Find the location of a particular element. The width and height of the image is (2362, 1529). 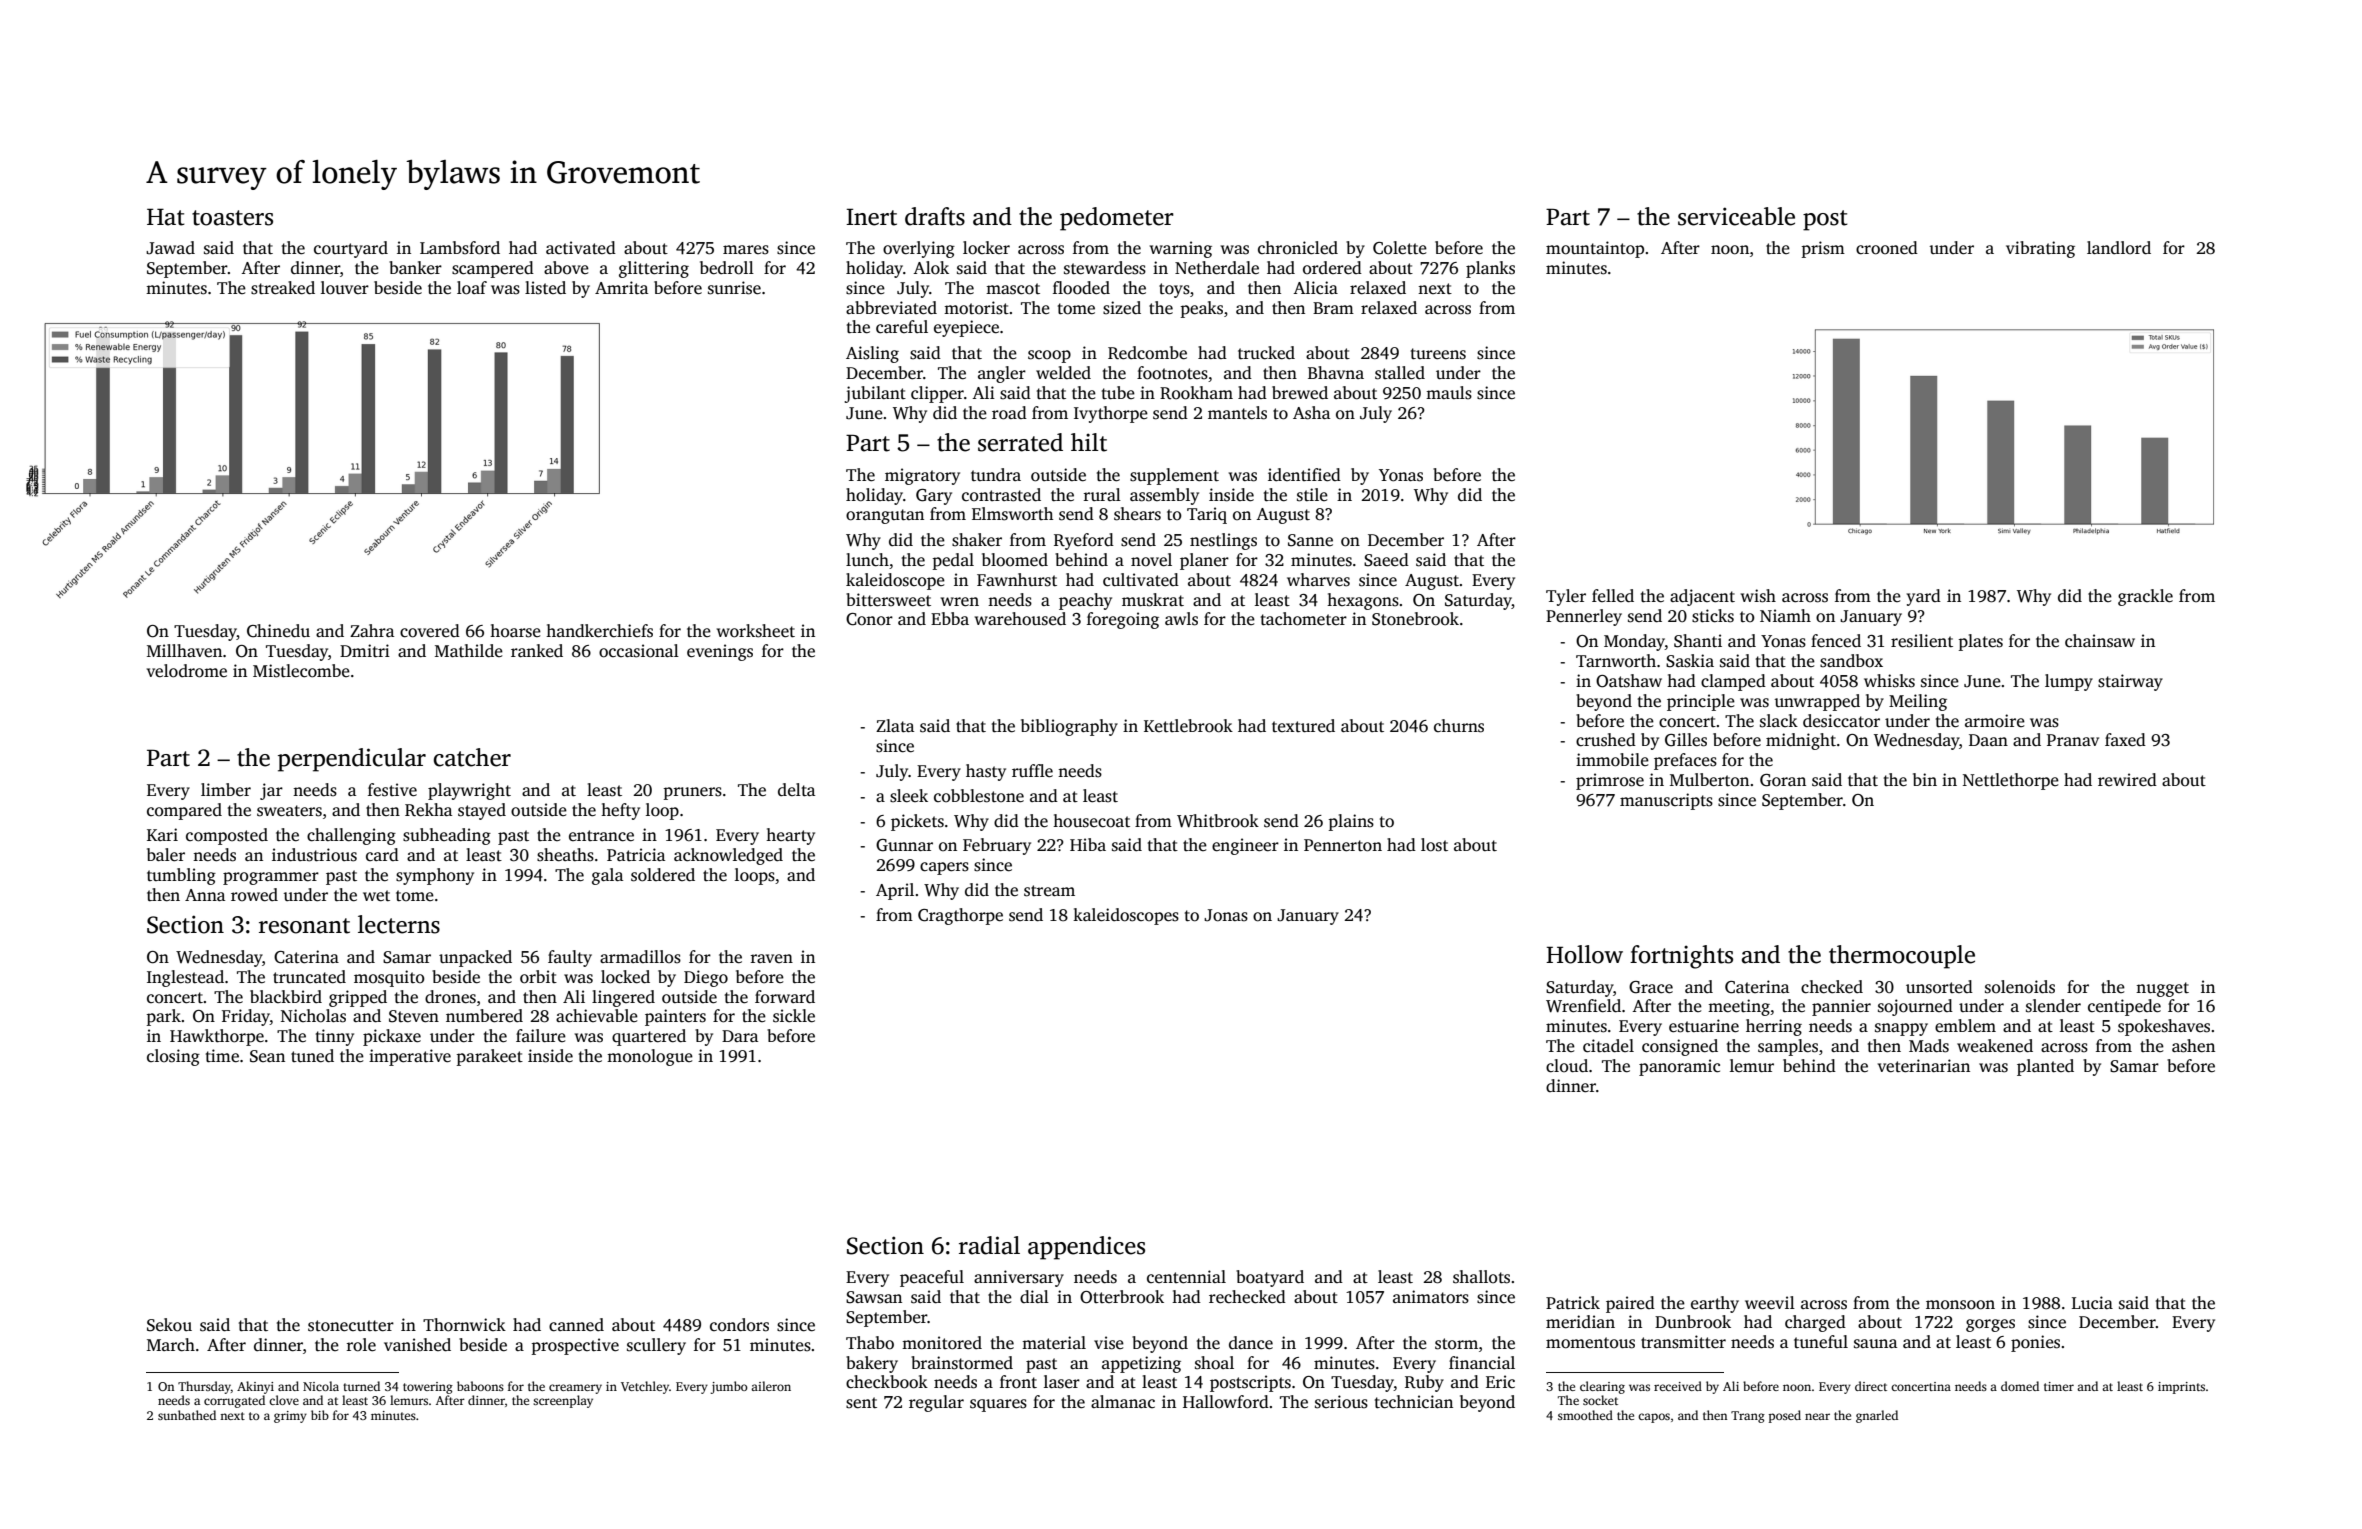

Chinedu is located at coordinates (278, 631).
